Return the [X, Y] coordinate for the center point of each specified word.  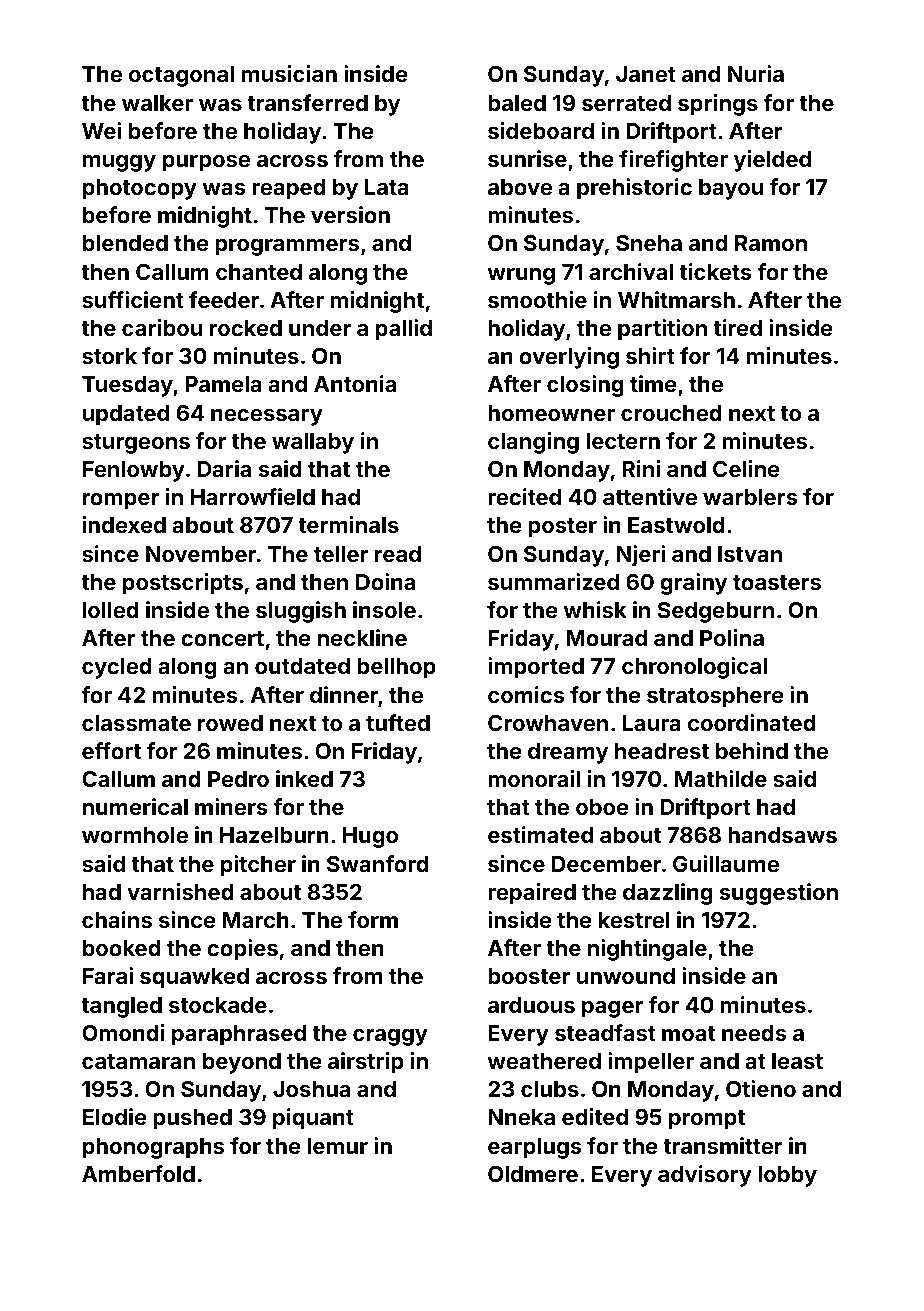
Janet [646, 74]
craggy [390, 1037]
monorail [534, 778]
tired [737, 327]
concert [222, 638]
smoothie [537, 299]
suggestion [779, 894]
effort [111, 750]
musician [289, 73]
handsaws [782, 835]
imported [536, 668]
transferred [307, 102]
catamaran [138, 1061]
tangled [121, 1007]
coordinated [752, 722]
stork [109, 356]
